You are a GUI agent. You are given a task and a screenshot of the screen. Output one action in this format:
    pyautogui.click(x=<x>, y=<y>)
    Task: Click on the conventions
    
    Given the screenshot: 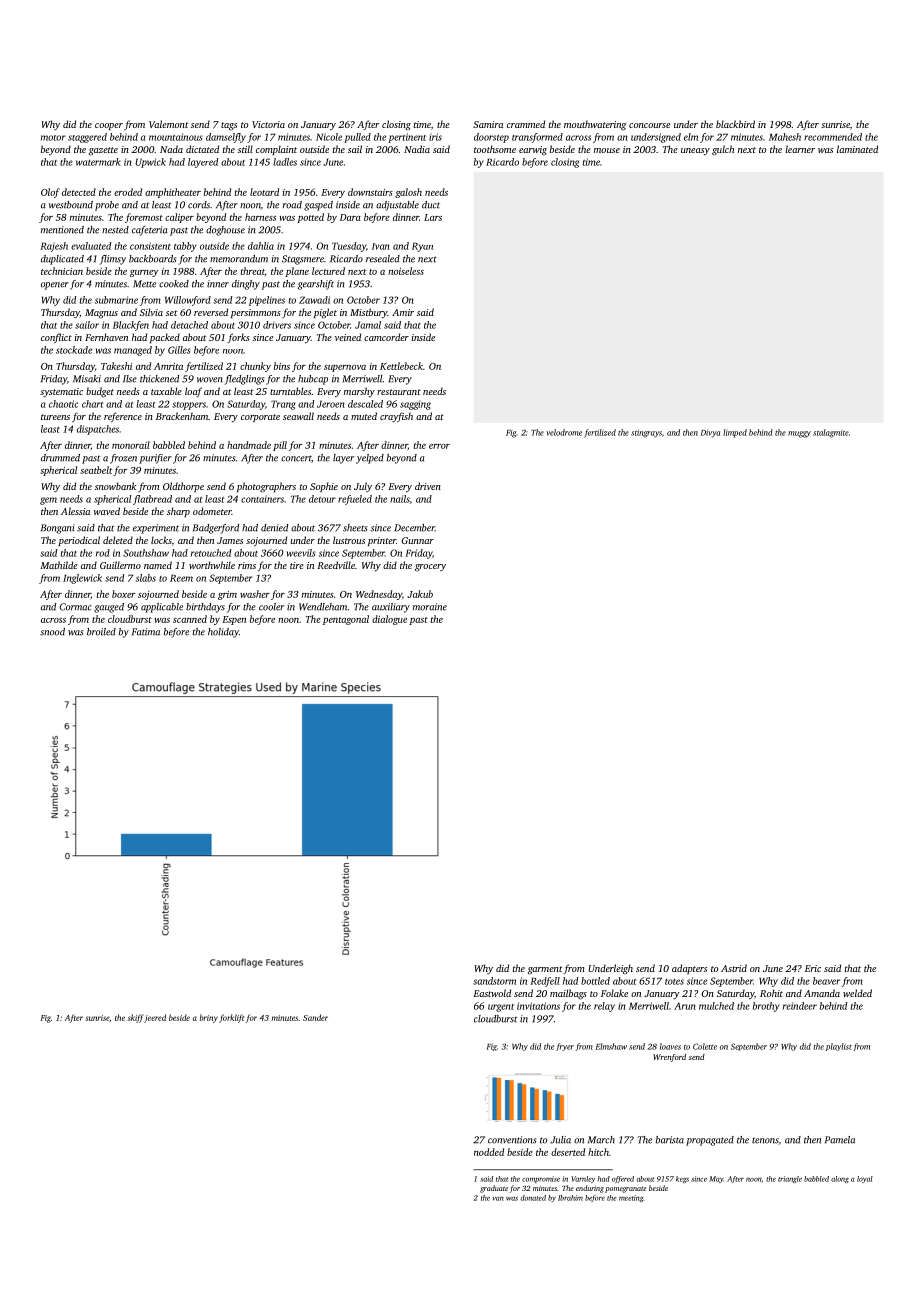 What is the action you would take?
    pyautogui.click(x=512, y=1140)
